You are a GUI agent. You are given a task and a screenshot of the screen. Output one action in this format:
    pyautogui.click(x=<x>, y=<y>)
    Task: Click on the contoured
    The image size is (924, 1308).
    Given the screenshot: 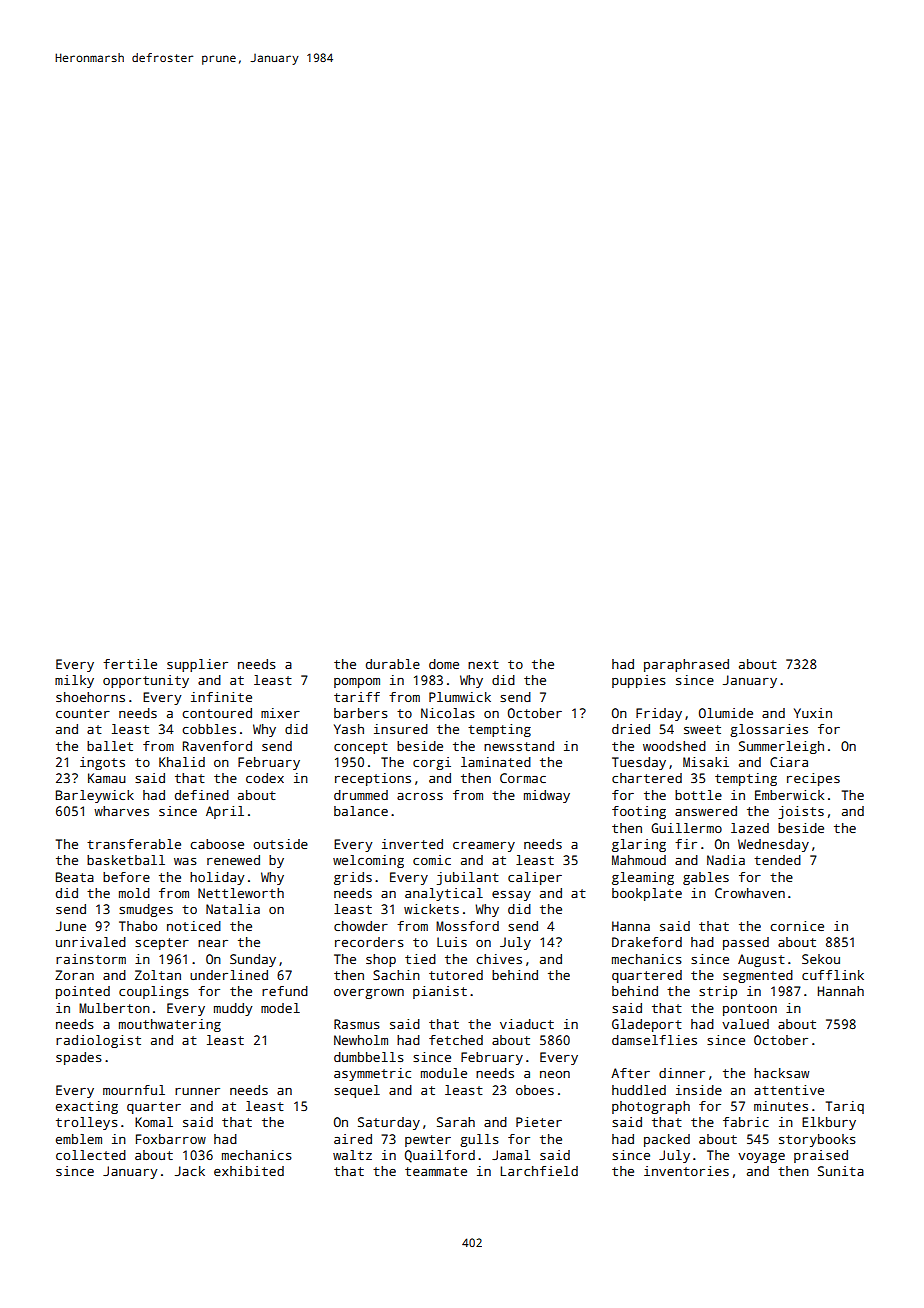 What is the action you would take?
    pyautogui.click(x=217, y=713)
